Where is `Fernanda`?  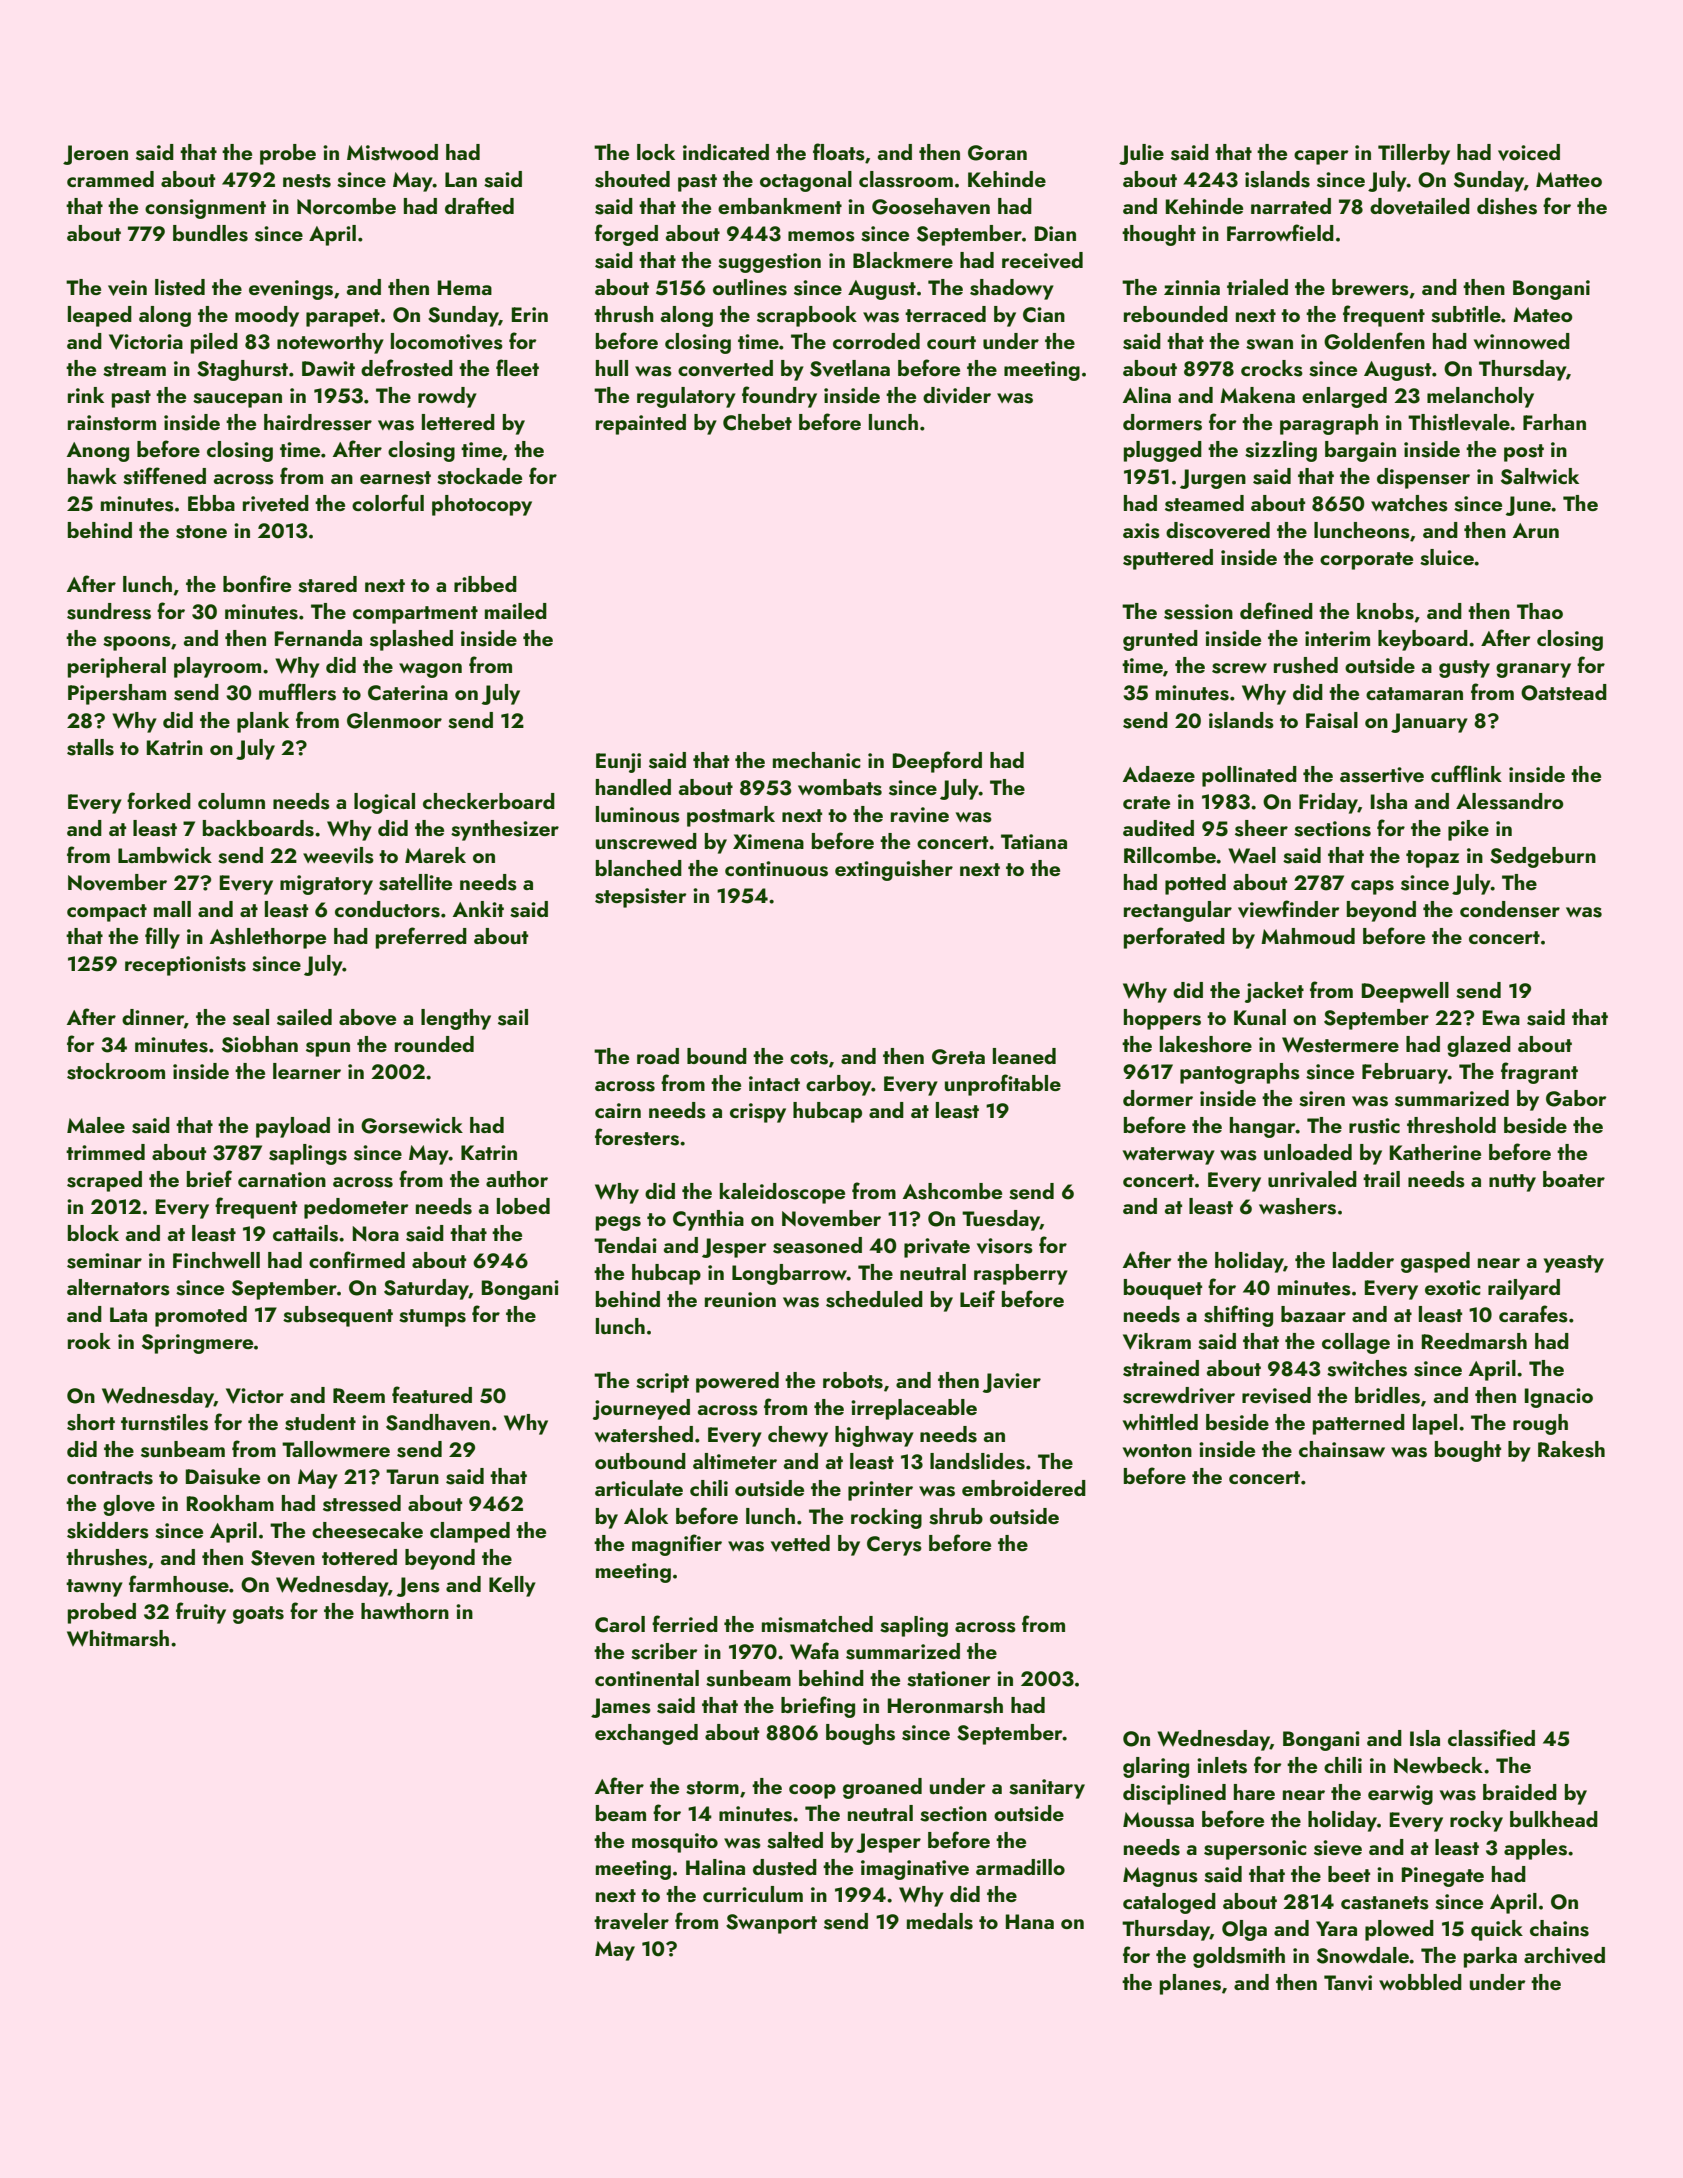
Fernanda is located at coordinates (318, 638).
